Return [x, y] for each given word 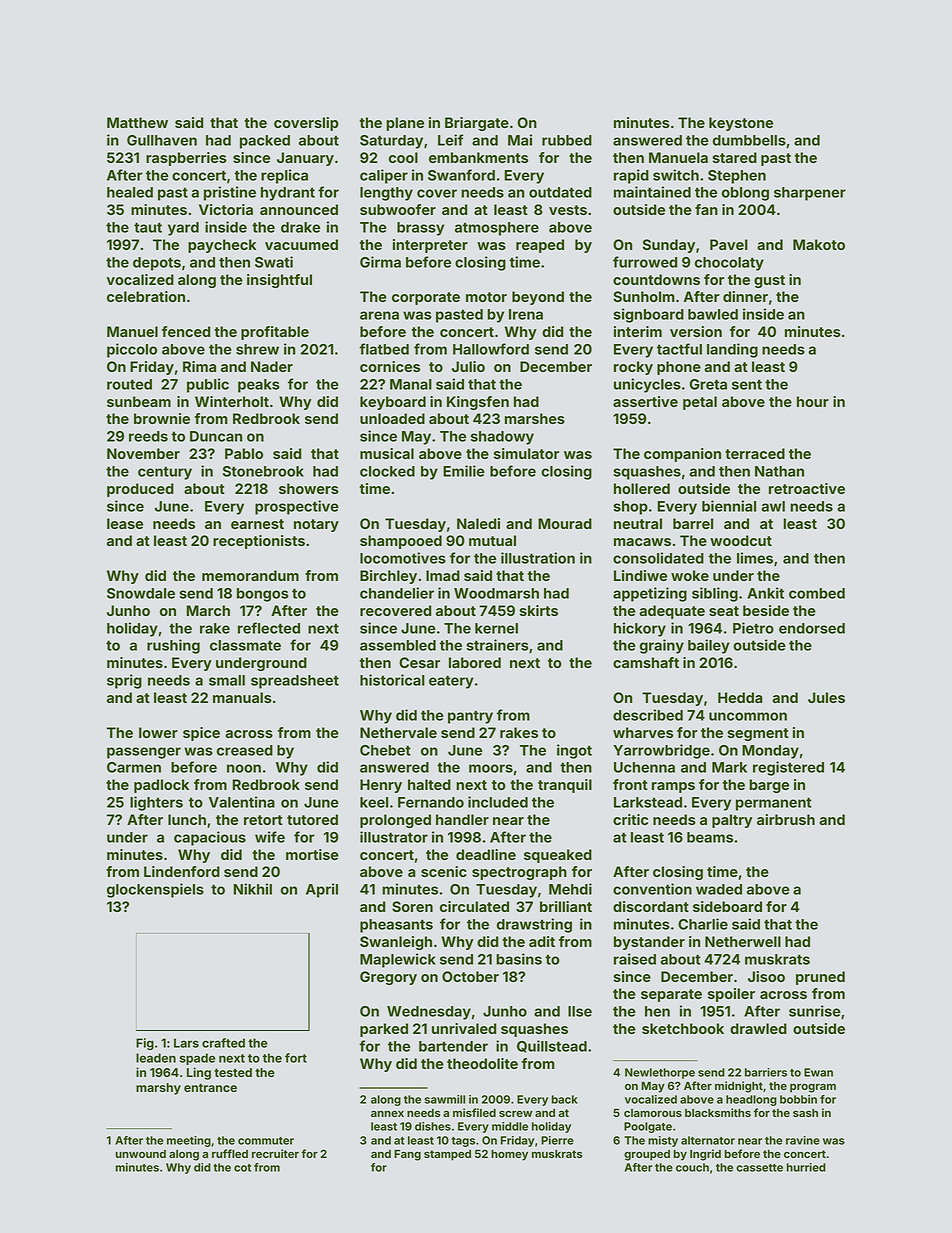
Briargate [477, 124]
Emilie [464, 471]
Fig [145, 1044]
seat [724, 611]
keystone [741, 124]
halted [429, 784]
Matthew [137, 122]
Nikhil [253, 889]
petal [700, 403]
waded [719, 889]
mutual [492, 540]
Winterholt [232, 401]
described [648, 715]
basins [519, 959]
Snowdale [141, 593]
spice [201, 734]
